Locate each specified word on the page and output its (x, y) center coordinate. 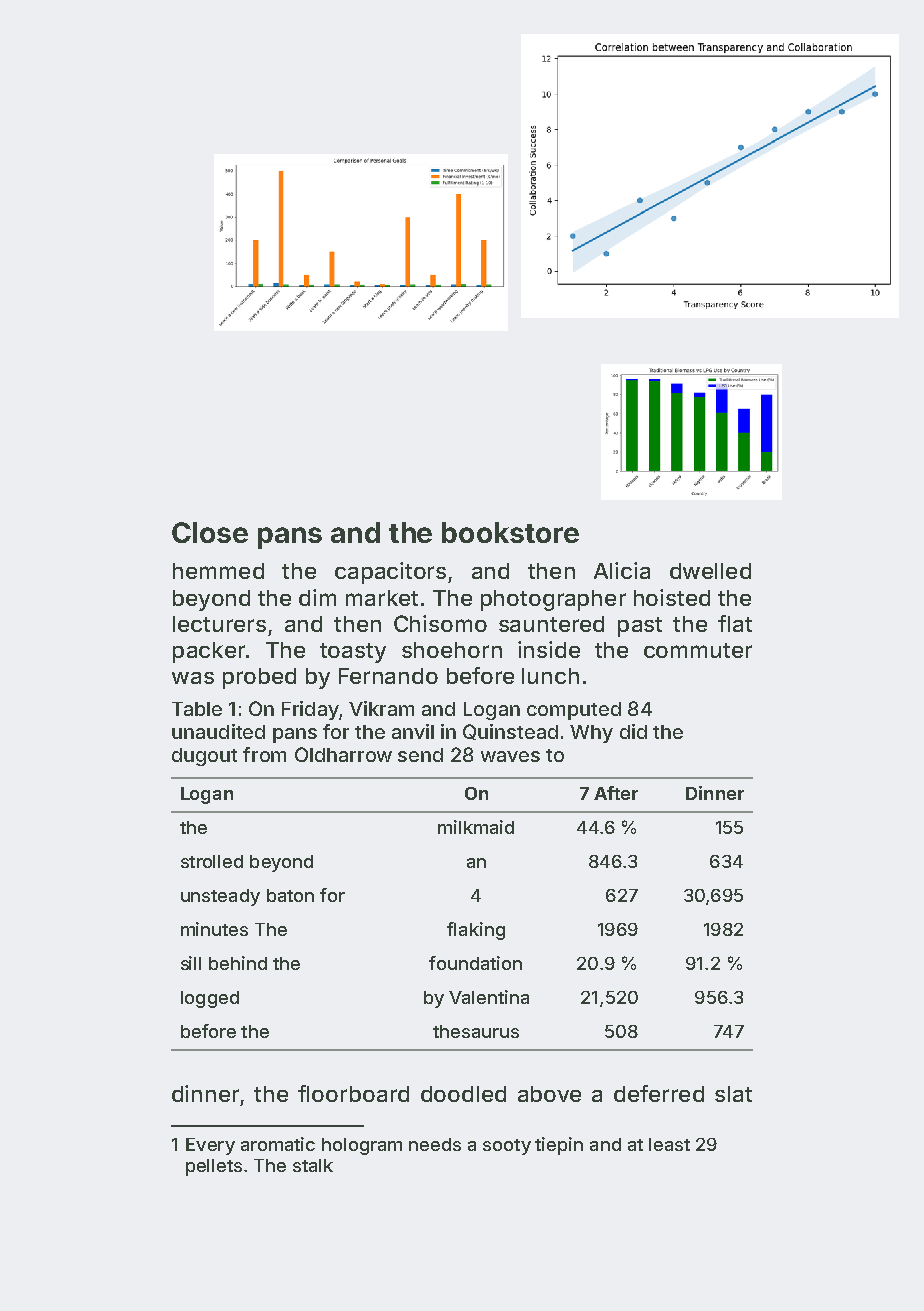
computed (574, 711)
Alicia (622, 570)
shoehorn (452, 650)
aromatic (278, 1144)
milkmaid (476, 827)
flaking (476, 931)
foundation (475, 963)
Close (210, 532)
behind (238, 963)
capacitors (390, 573)
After (616, 793)
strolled (212, 861)
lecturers (219, 624)
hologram (362, 1146)
